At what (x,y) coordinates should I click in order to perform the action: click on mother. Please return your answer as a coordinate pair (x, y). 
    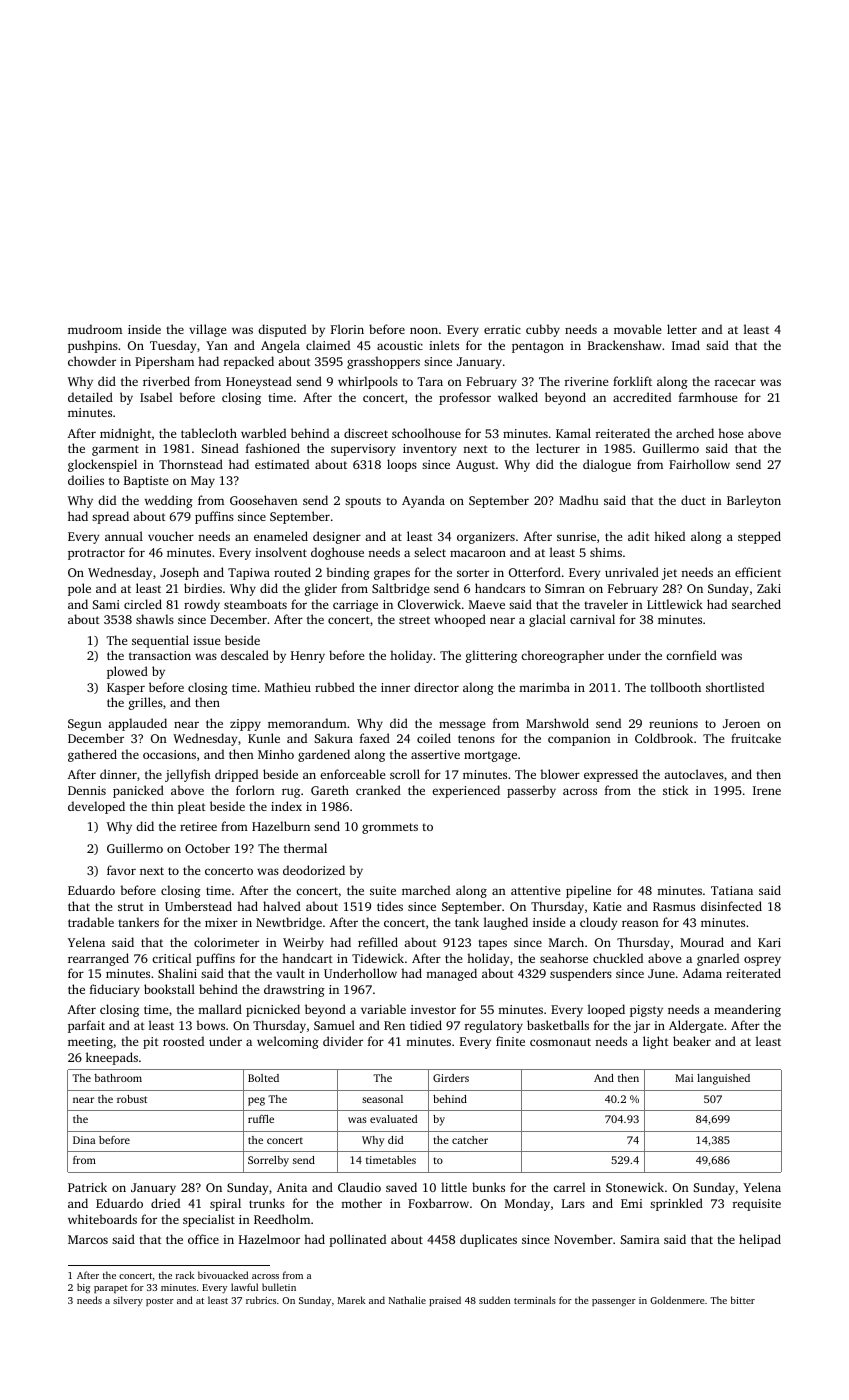
    Looking at the image, I should click on (361, 1203).
